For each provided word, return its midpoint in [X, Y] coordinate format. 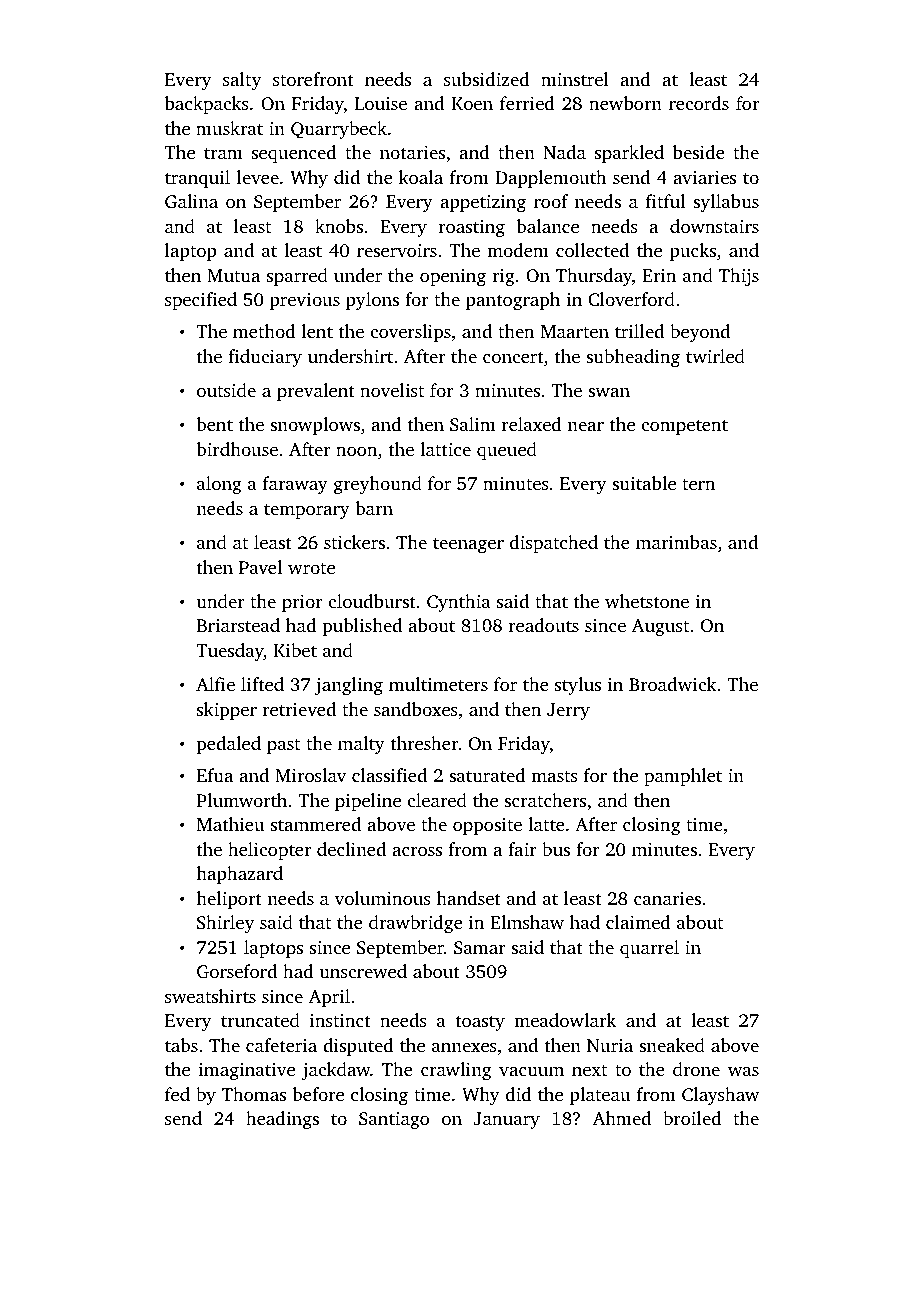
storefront [313, 79]
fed [177, 1094]
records [699, 103]
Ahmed [622, 1118]
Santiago [394, 1120]
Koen [472, 103]
